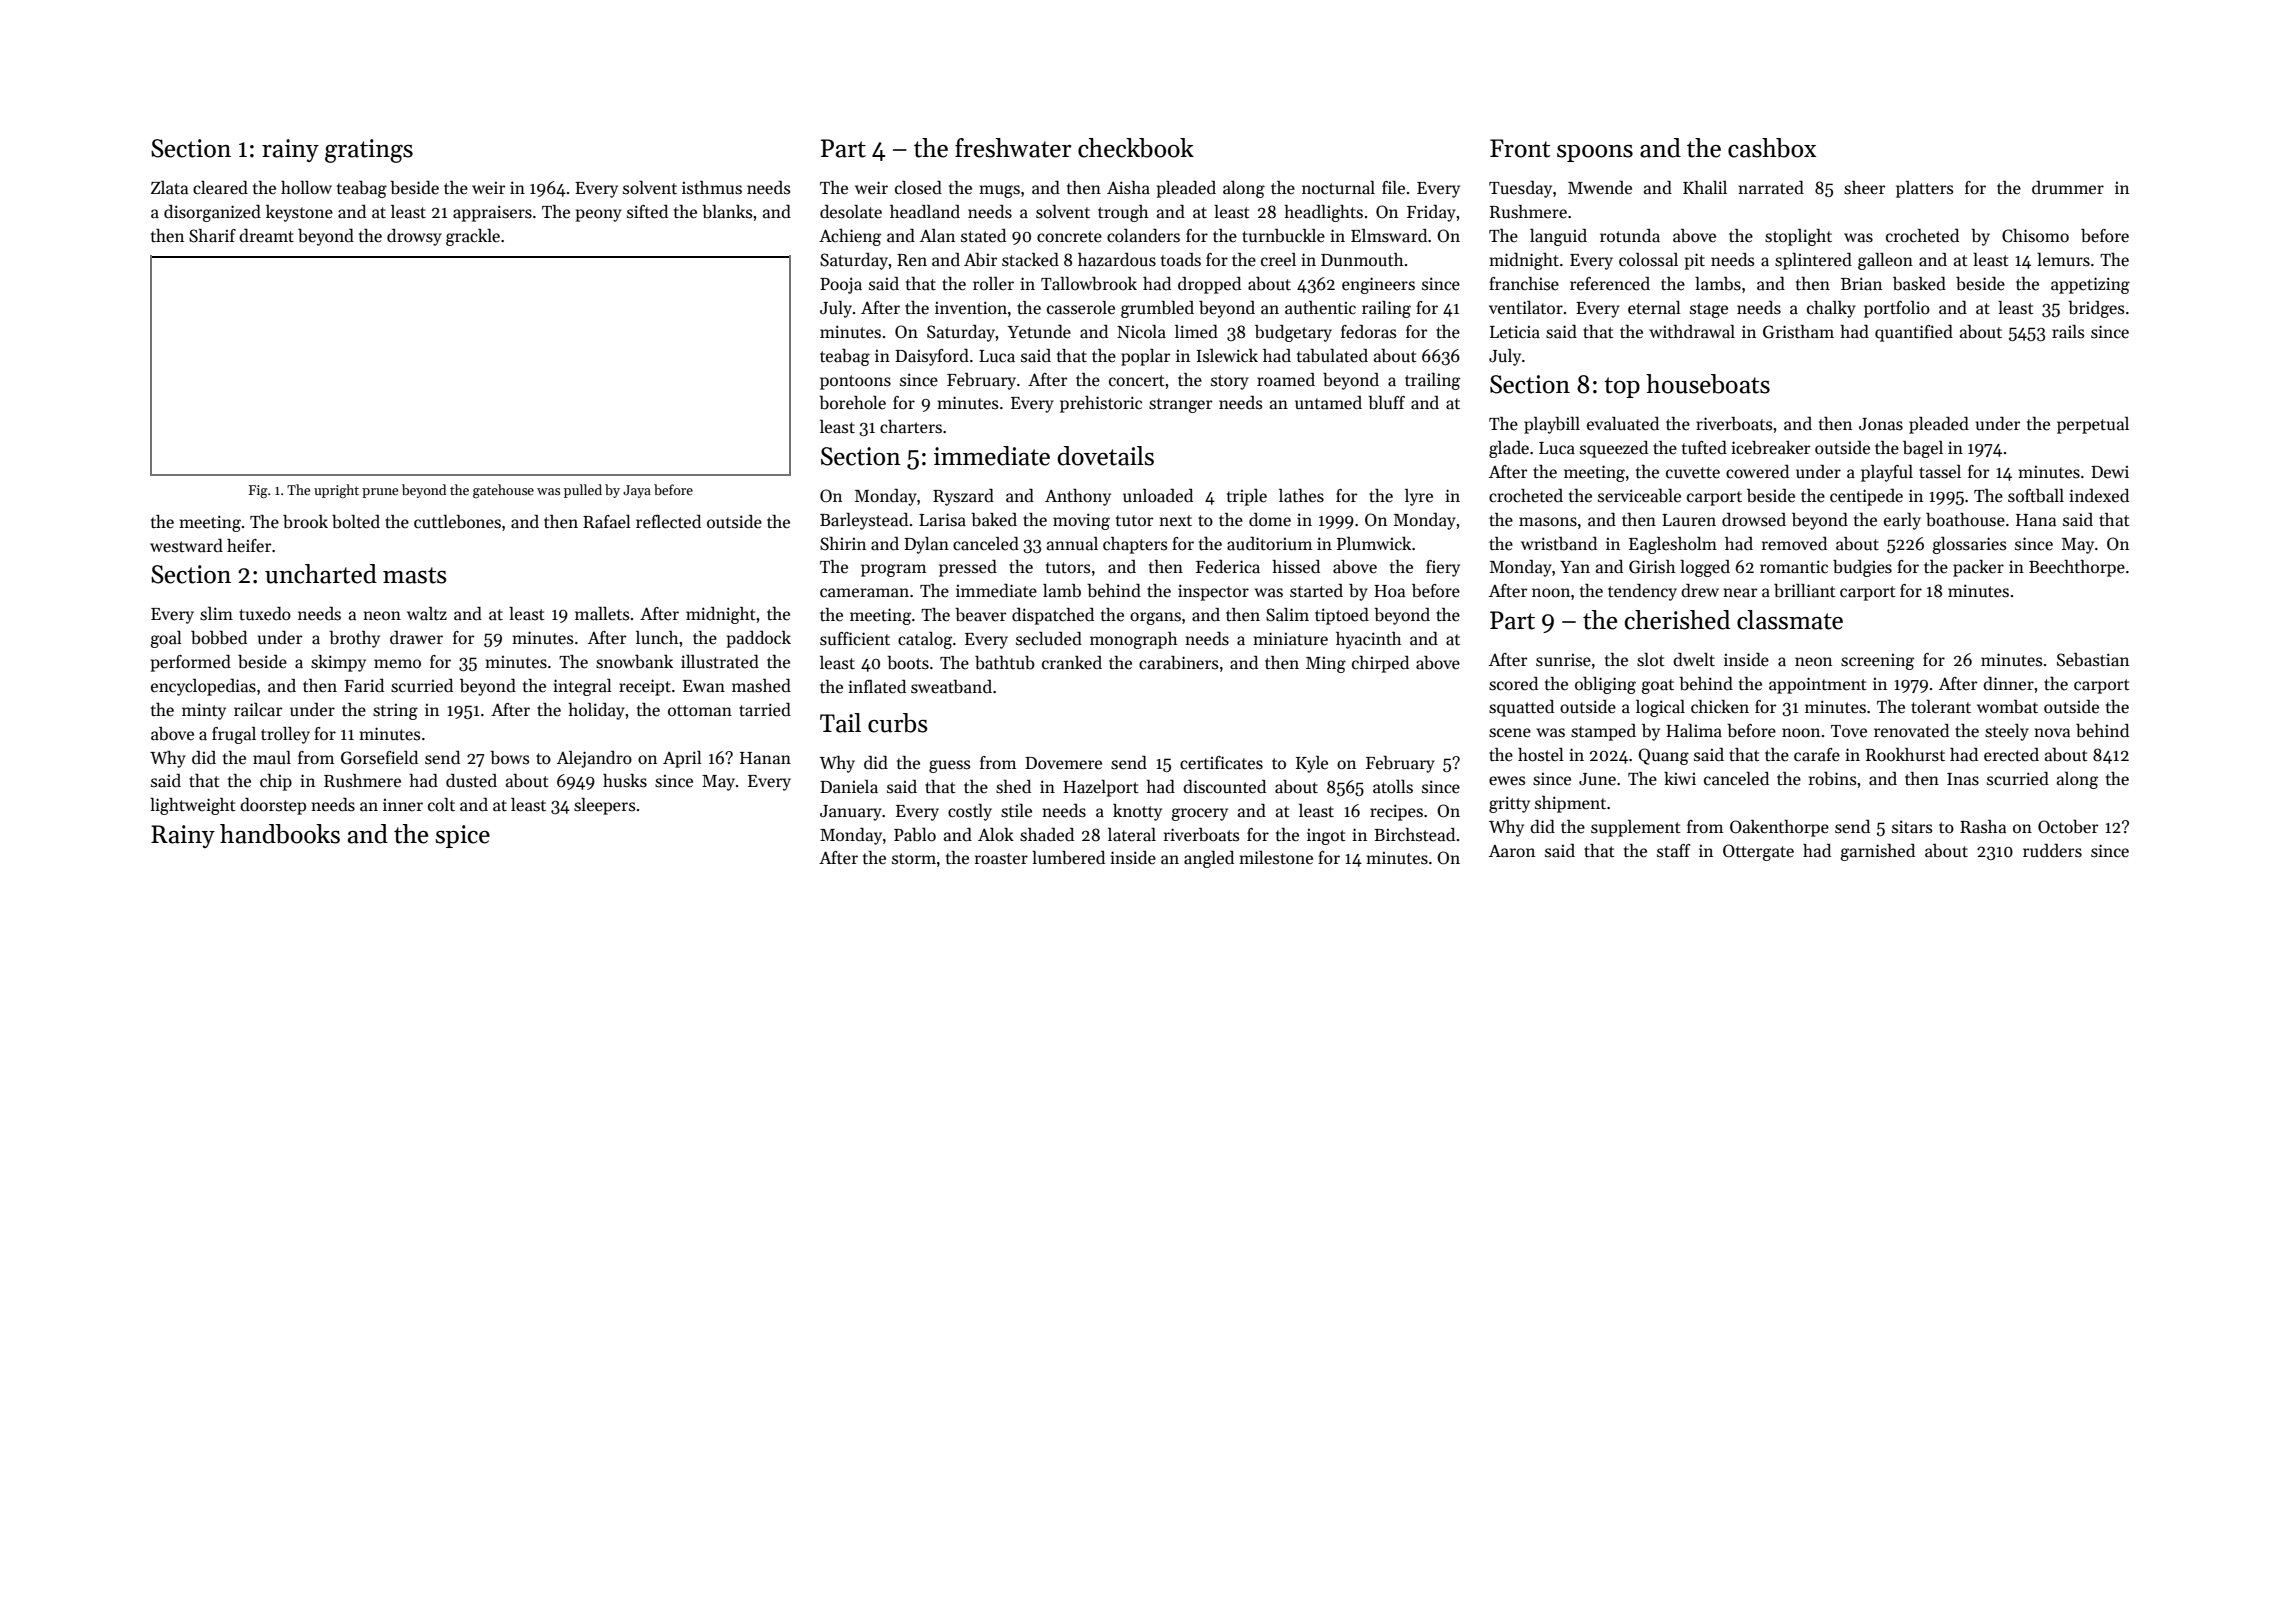  Describe the element at coordinates (1772, 148) in the screenshot. I see `cashbox` at that location.
